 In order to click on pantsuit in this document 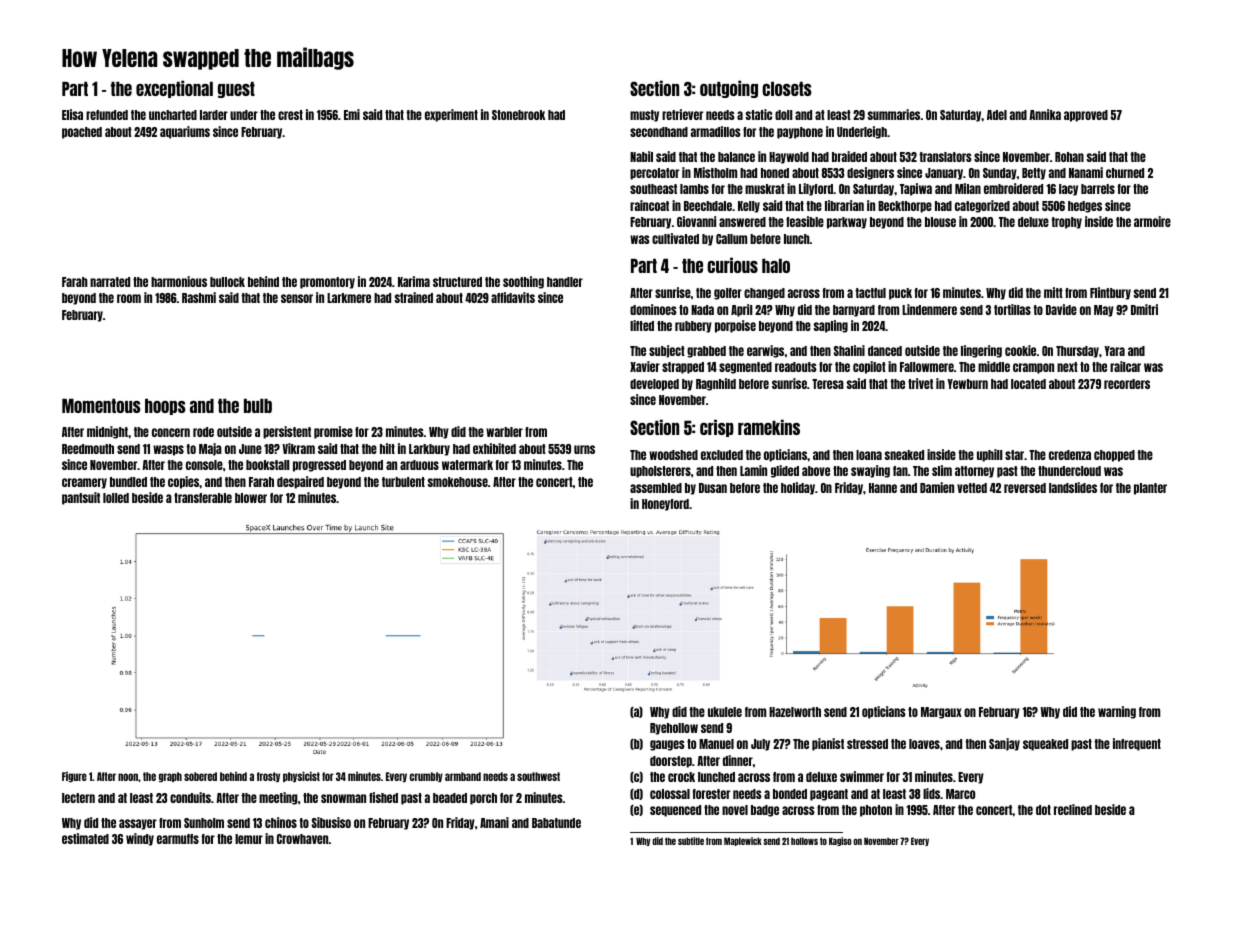, I will do `click(81, 498)`.
